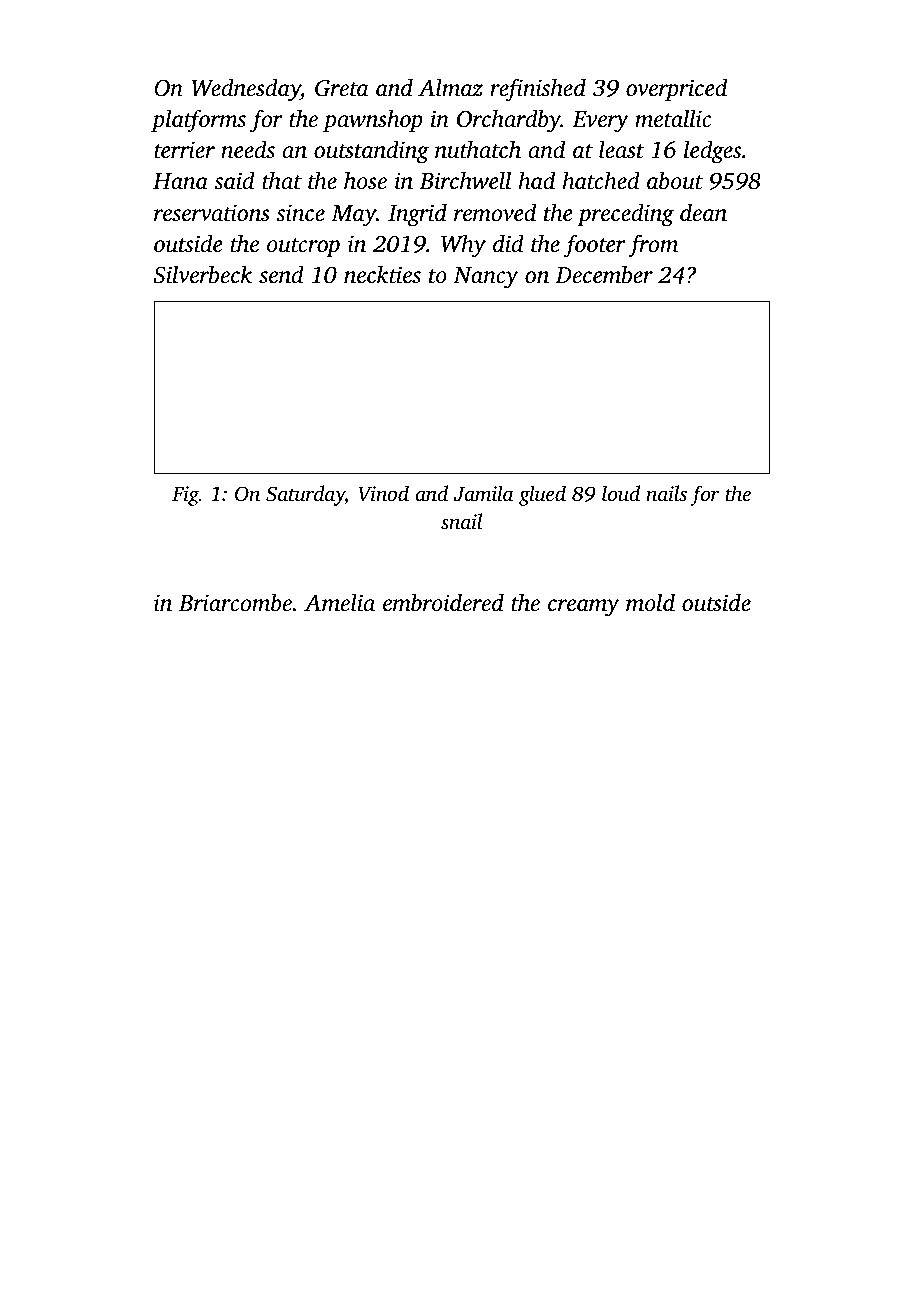 This screenshot has width=924, height=1311. What do you see at coordinates (538, 90) in the screenshot?
I see `refinished` at bounding box center [538, 90].
